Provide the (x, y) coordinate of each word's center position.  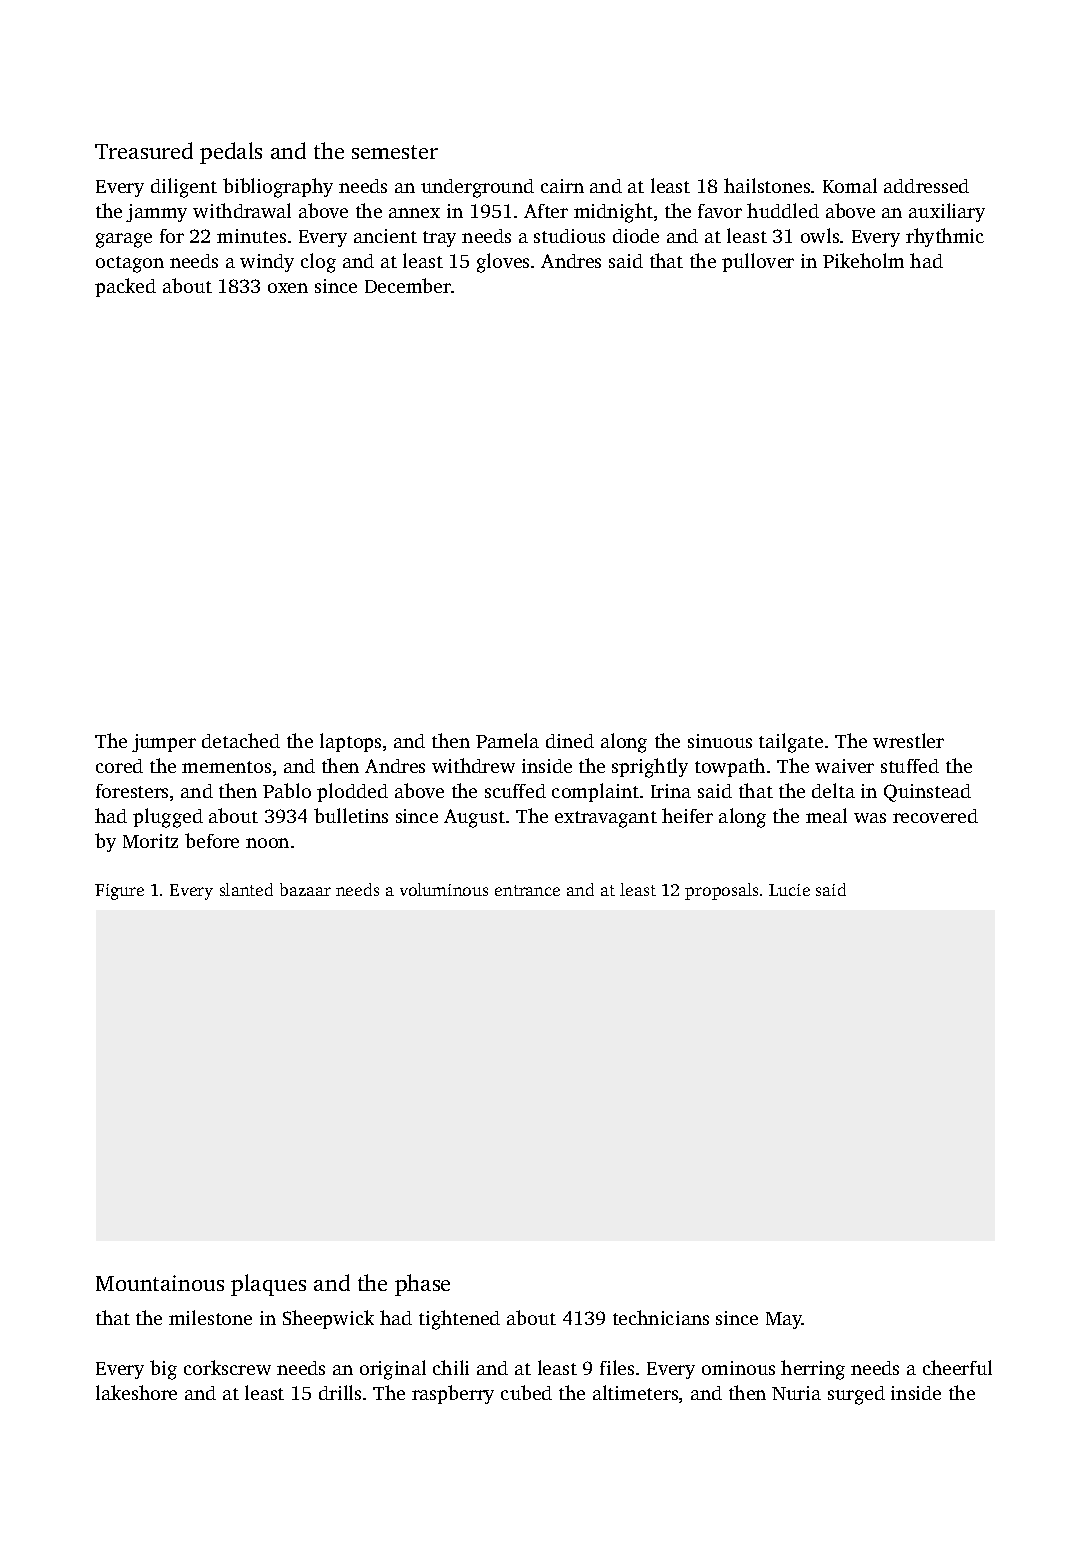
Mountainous (160, 1283)
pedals (231, 153)
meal (826, 815)
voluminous (444, 889)
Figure (119, 892)
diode (636, 236)
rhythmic (945, 237)
